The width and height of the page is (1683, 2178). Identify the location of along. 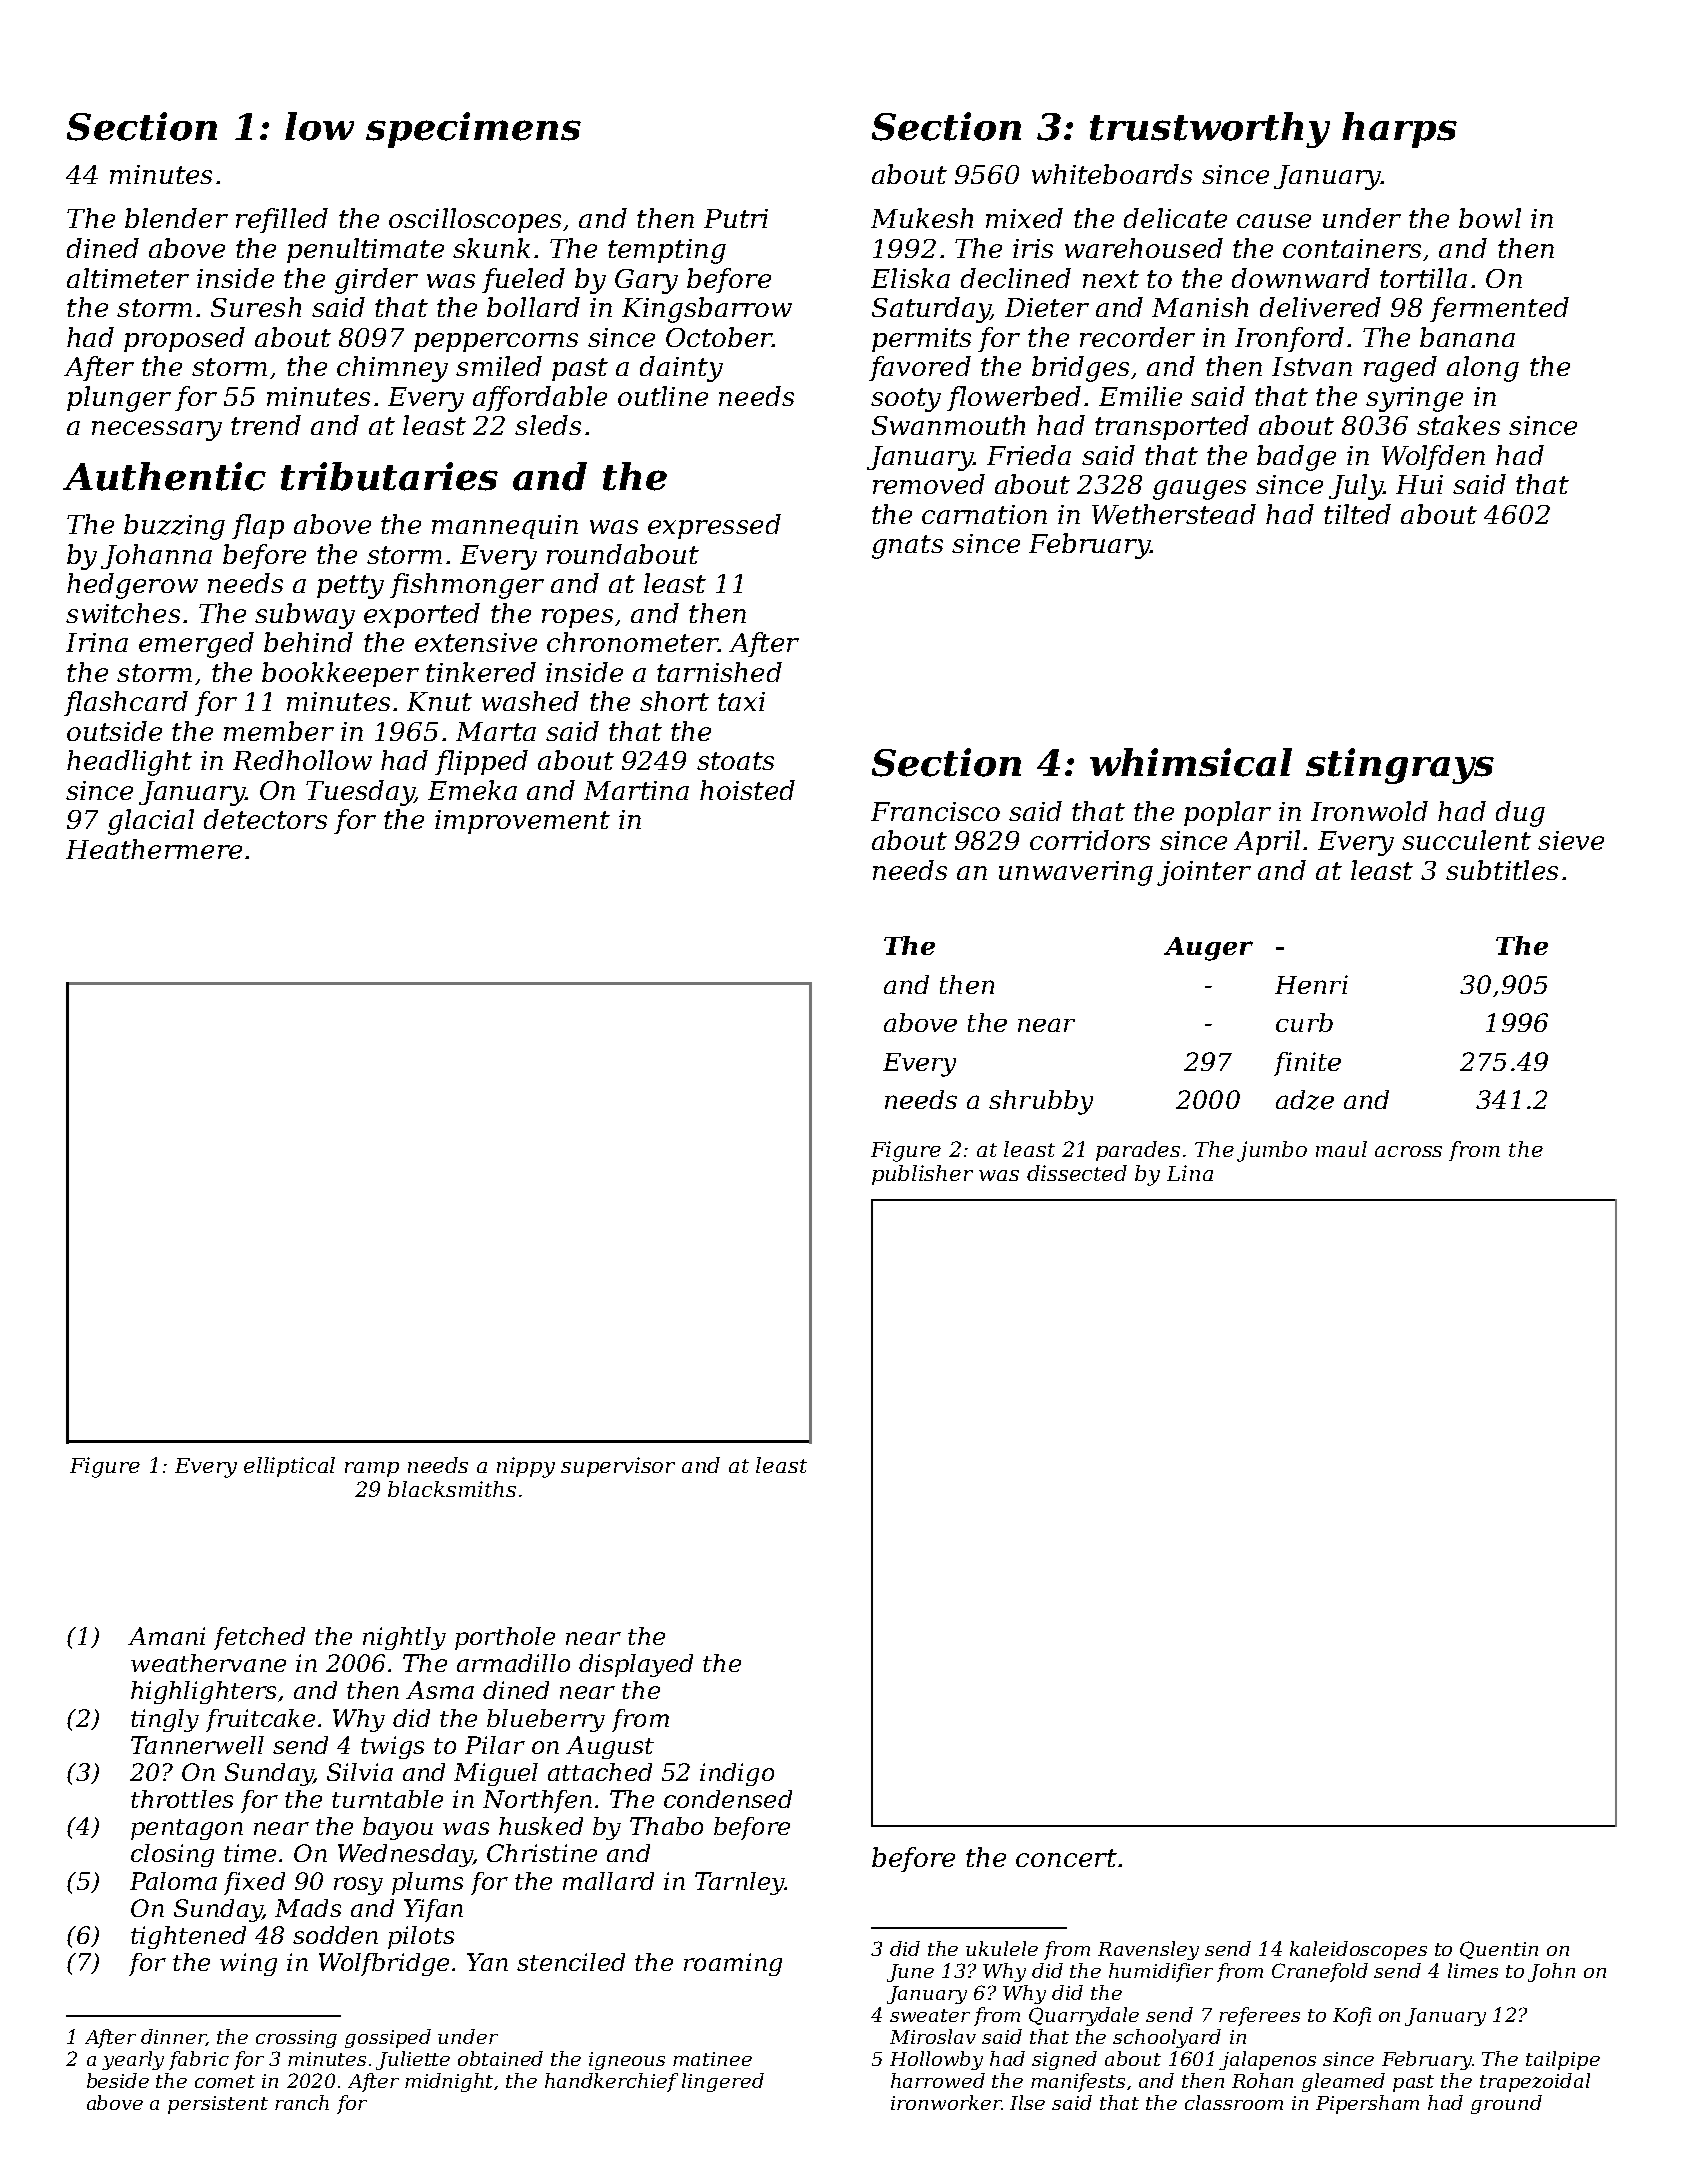
(1483, 369).
